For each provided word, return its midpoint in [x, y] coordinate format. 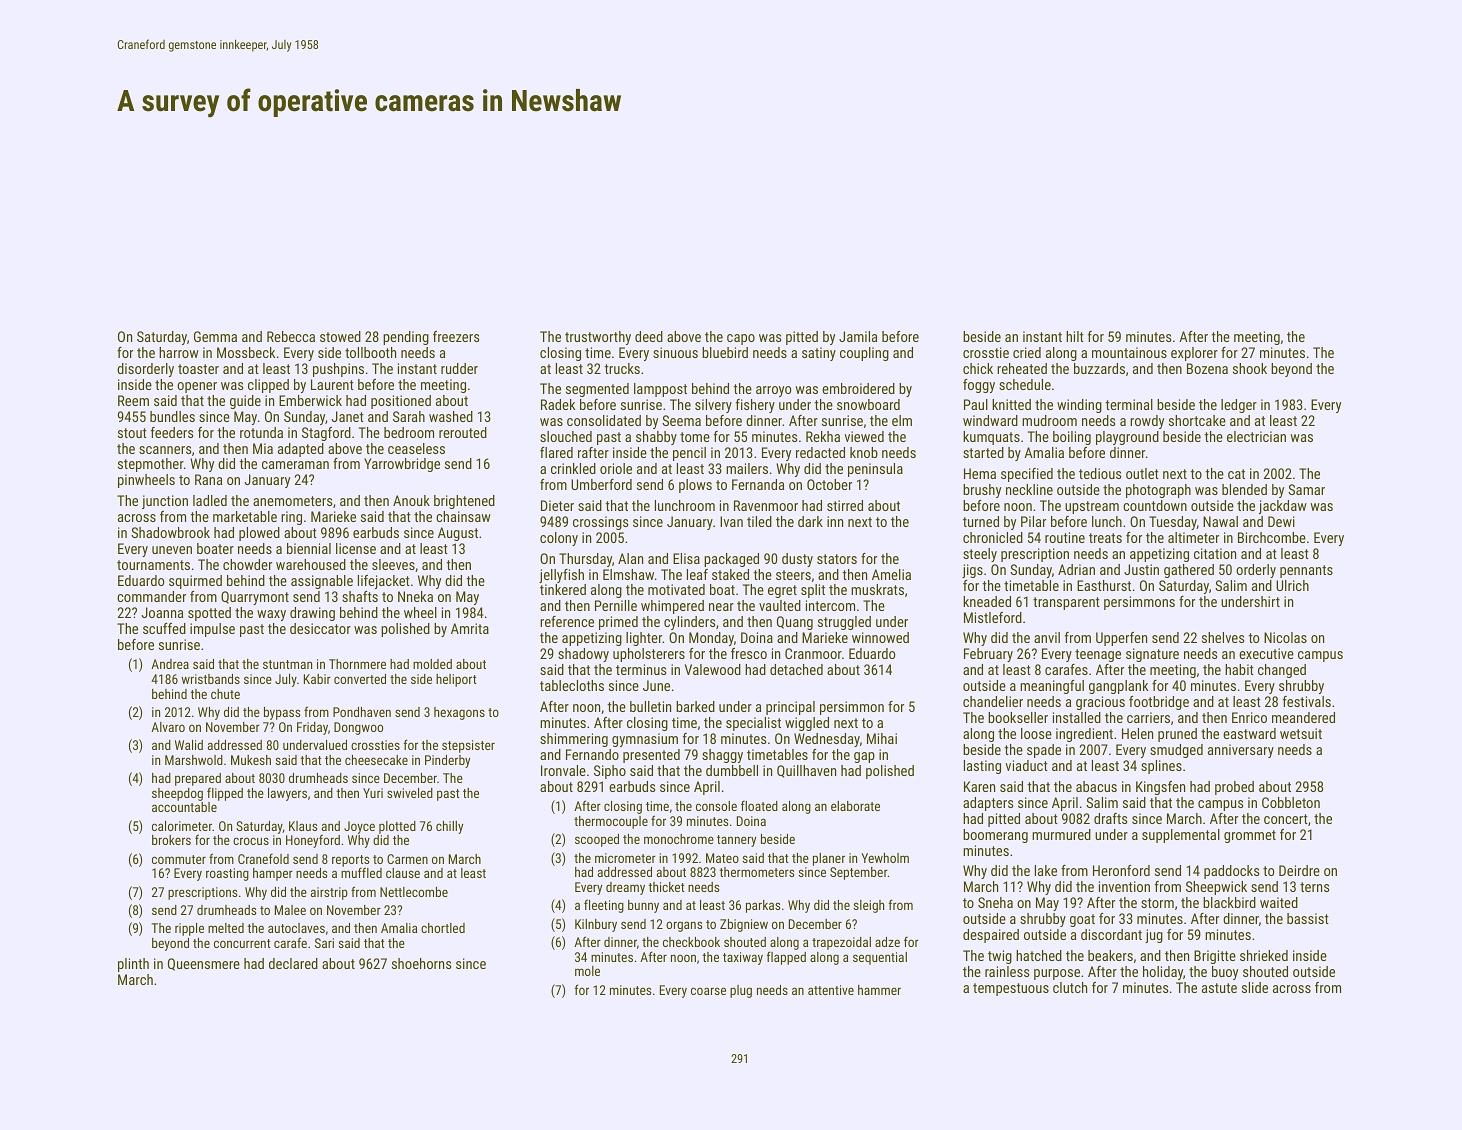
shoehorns [421, 963]
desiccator [320, 628]
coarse [708, 991]
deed [649, 336]
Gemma [215, 336]
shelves [1223, 637]
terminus [641, 669]
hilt [1075, 336]
